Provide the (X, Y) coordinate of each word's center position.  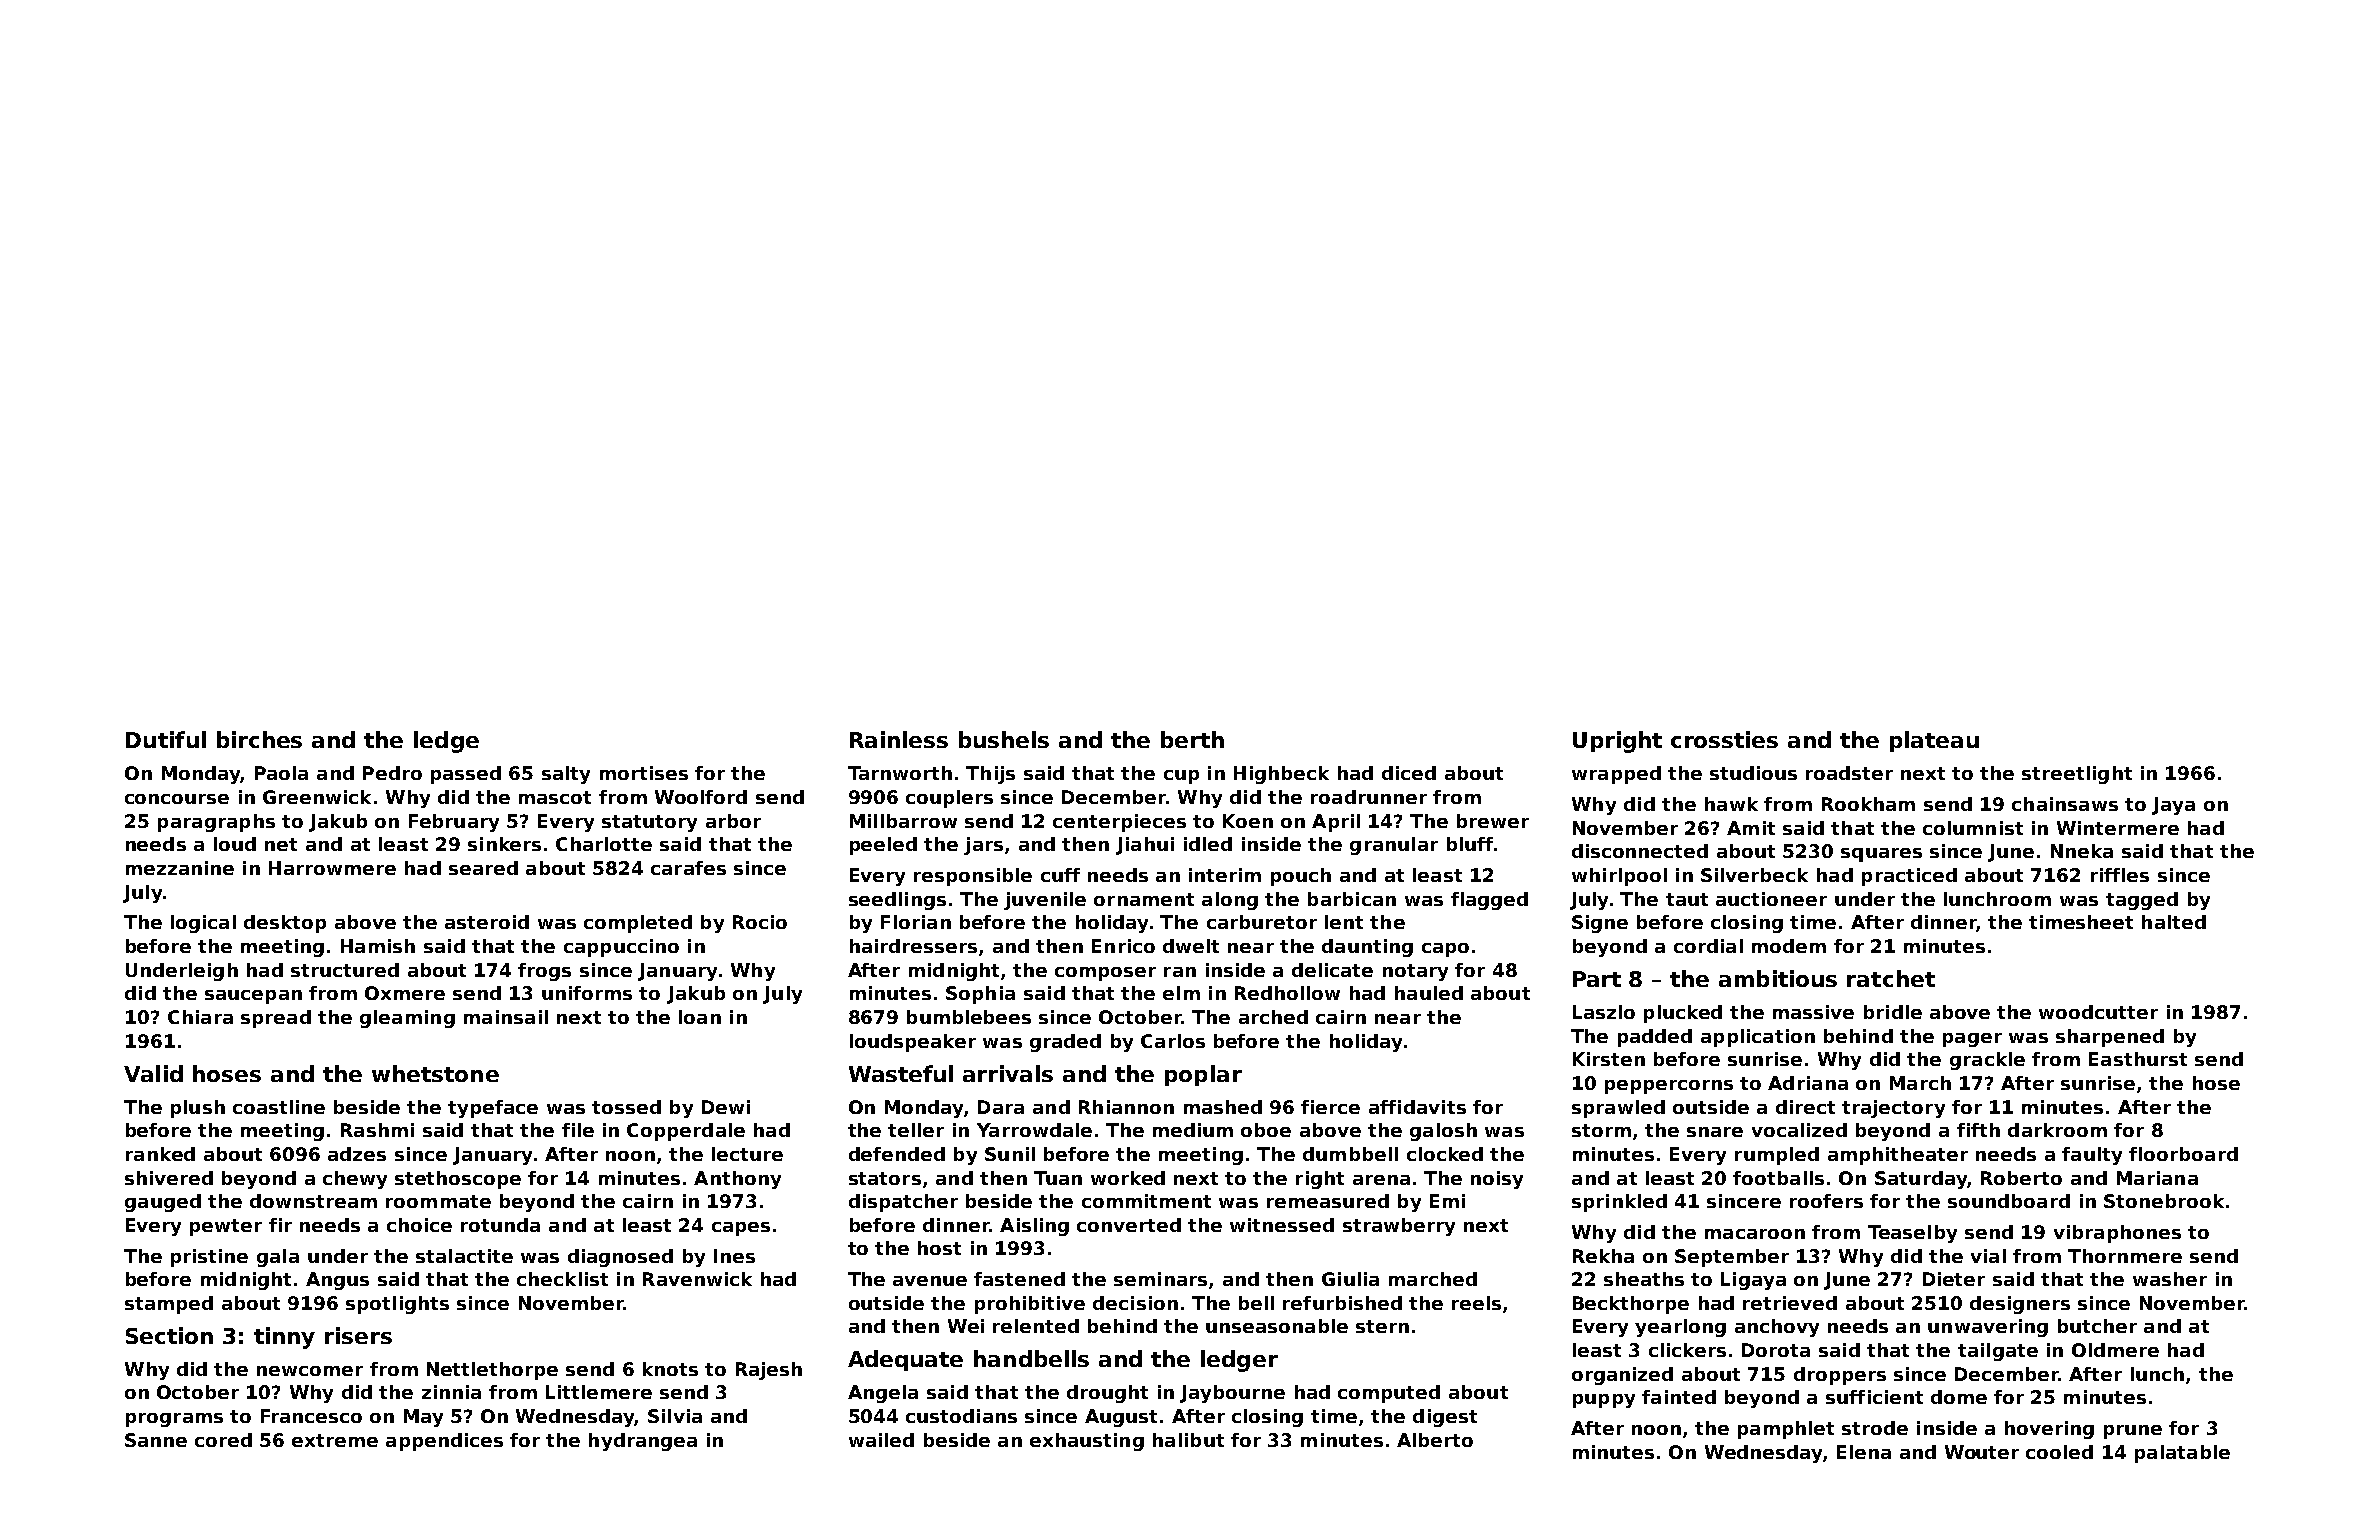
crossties (1724, 739)
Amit (1751, 828)
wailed (881, 1440)
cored (223, 1440)
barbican (1352, 899)
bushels (1004, 739)
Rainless (899, 739)
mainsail (506, 1017)
